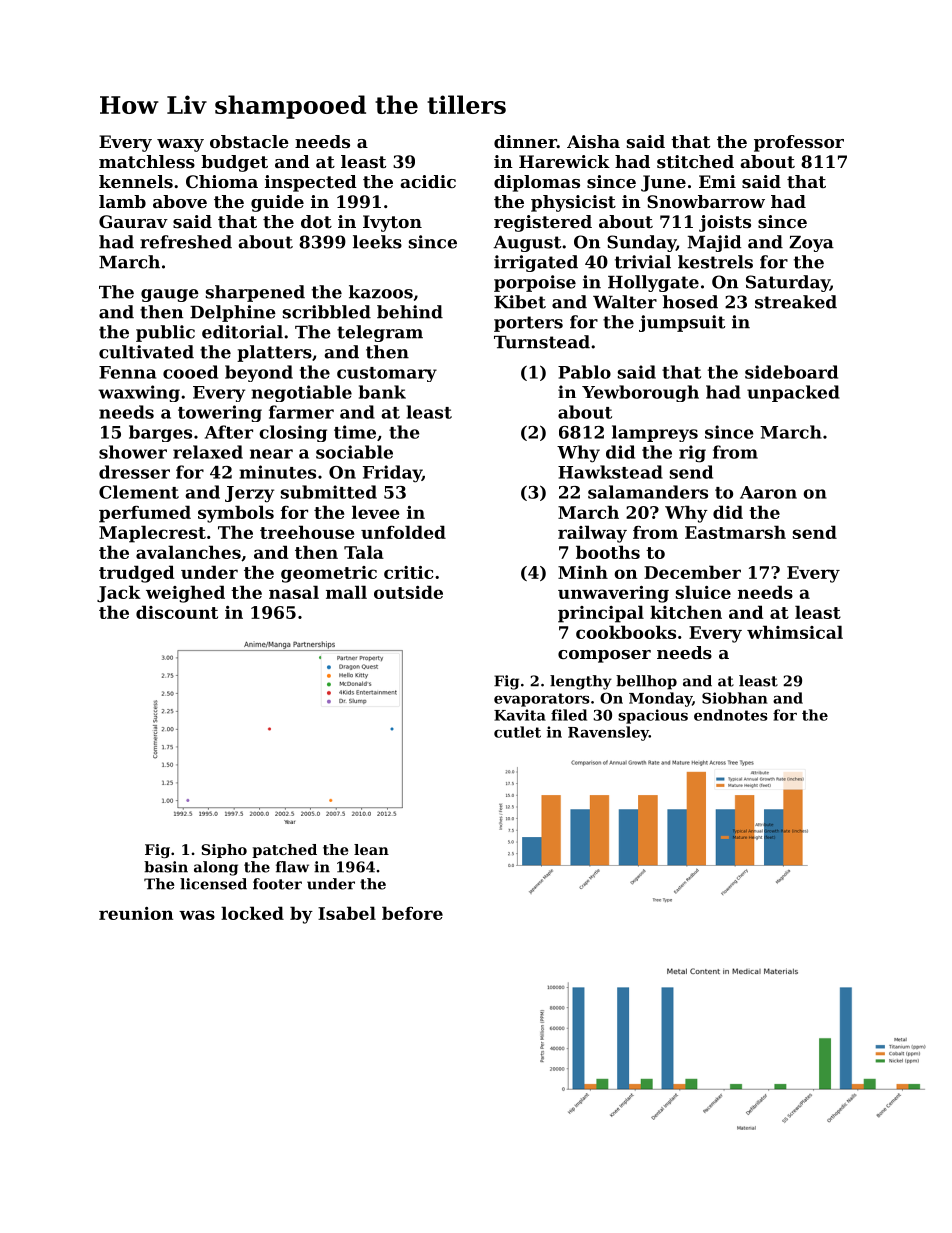 This document has height=1233, width=952. What do you see at coordinates (608, 733) in the document?
I see `Ravensley` at bounding box center [608, 733].
